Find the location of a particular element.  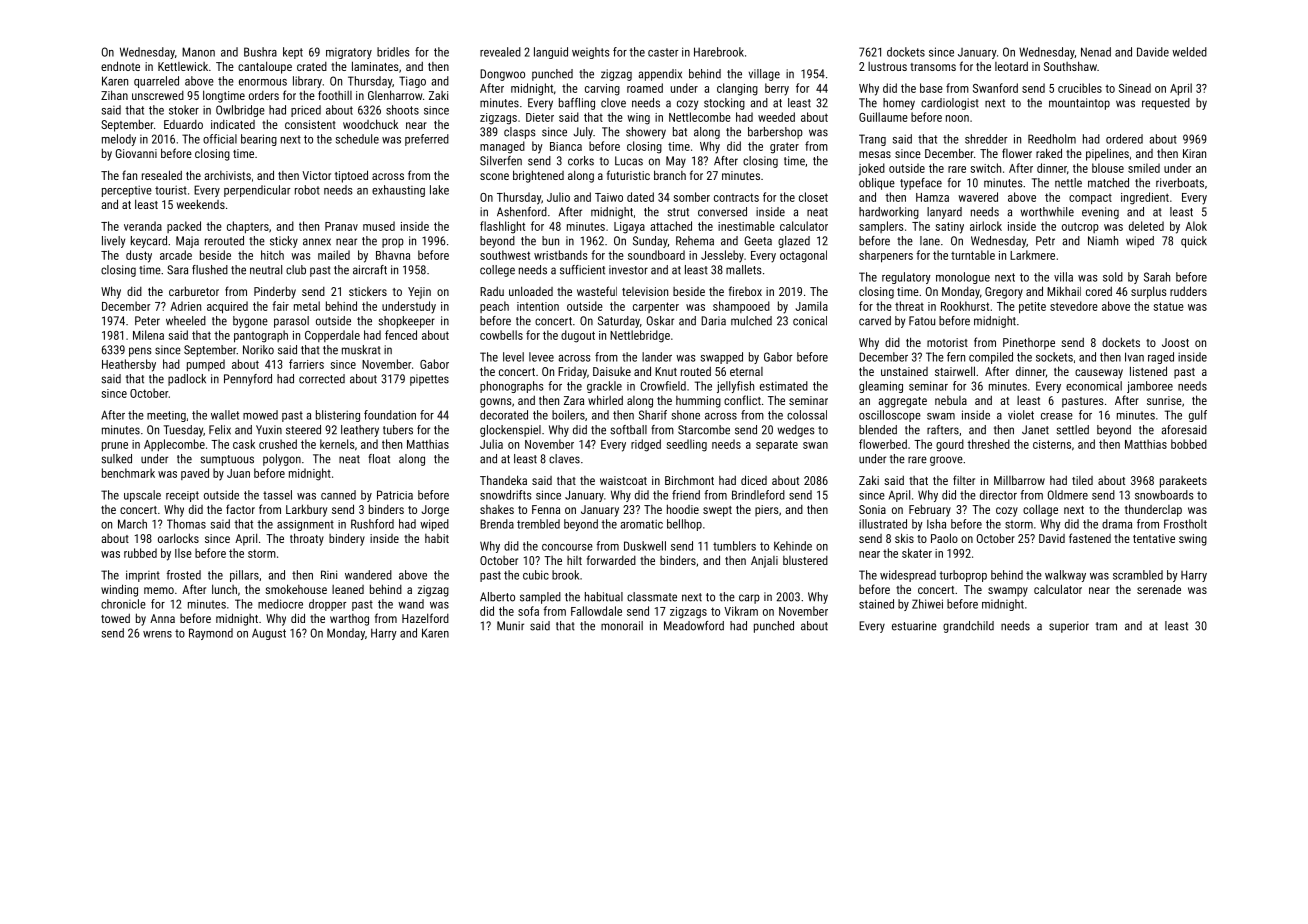

Sonia is located at coordinates (872, 509).
